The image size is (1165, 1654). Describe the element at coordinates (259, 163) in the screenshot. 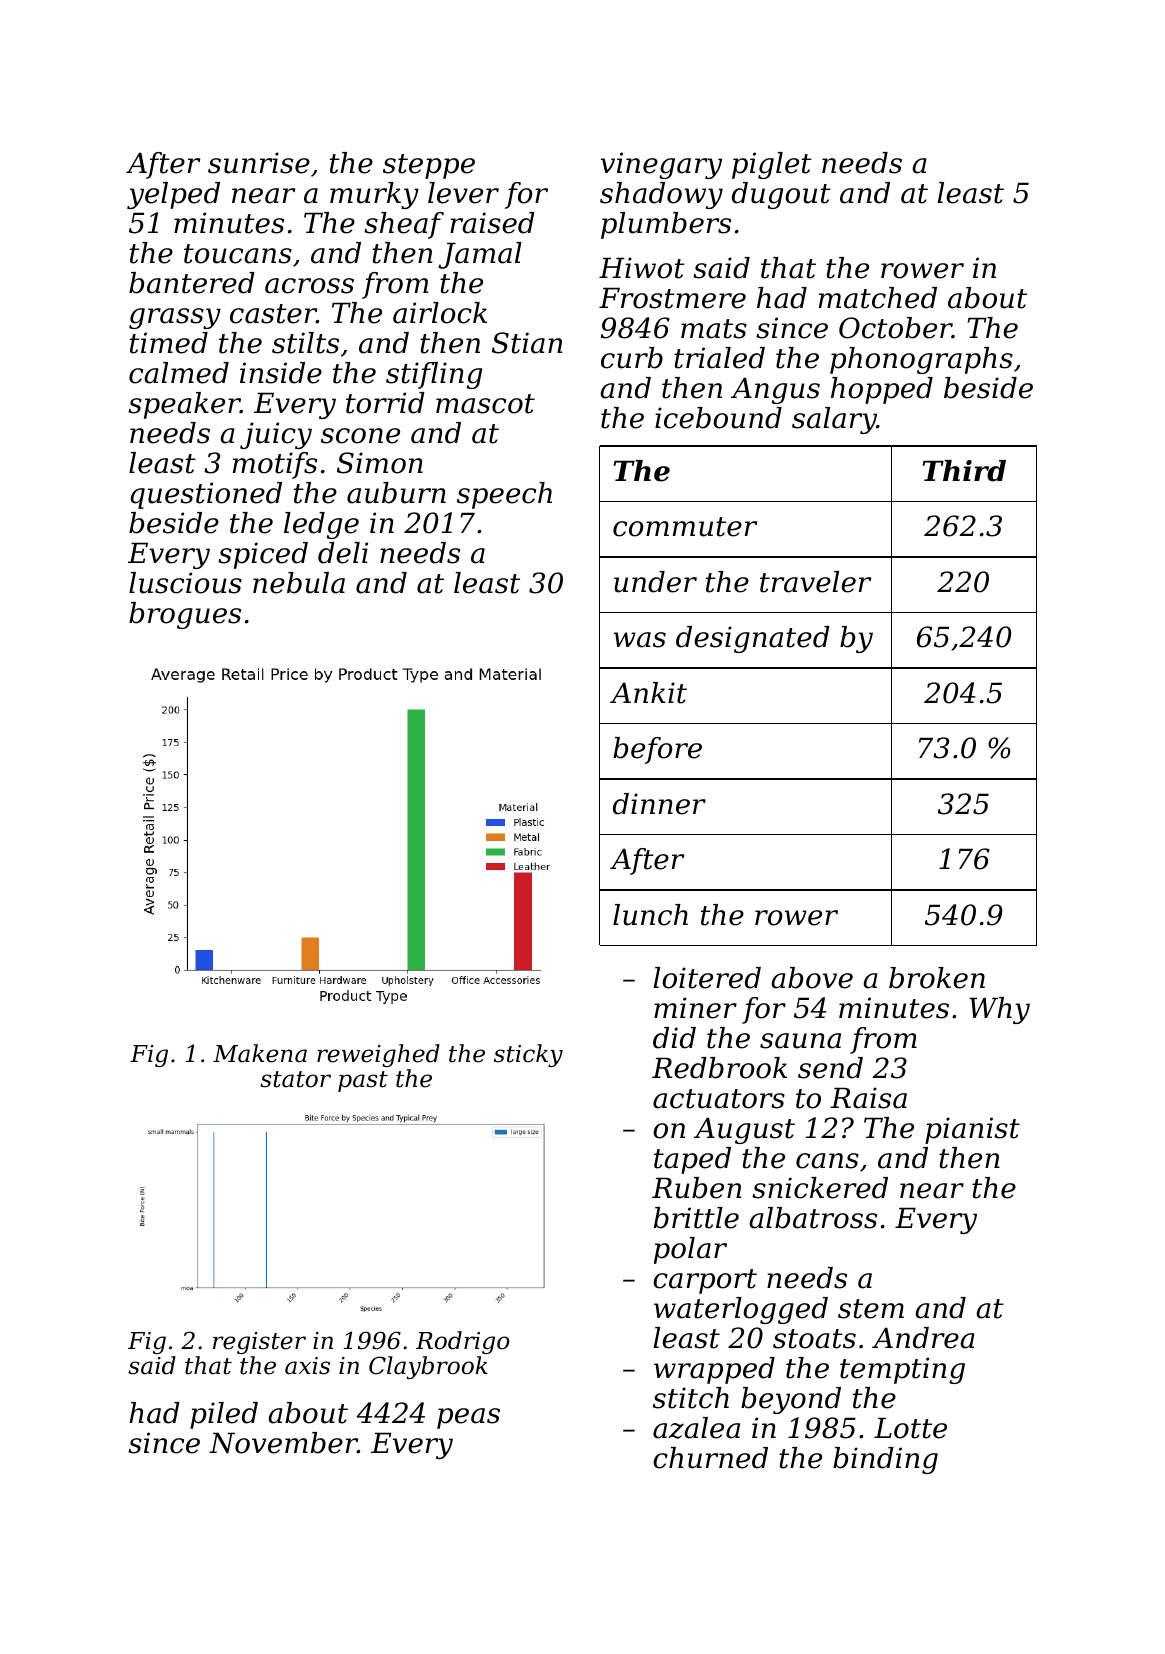

I see `sunrise` at that location.
